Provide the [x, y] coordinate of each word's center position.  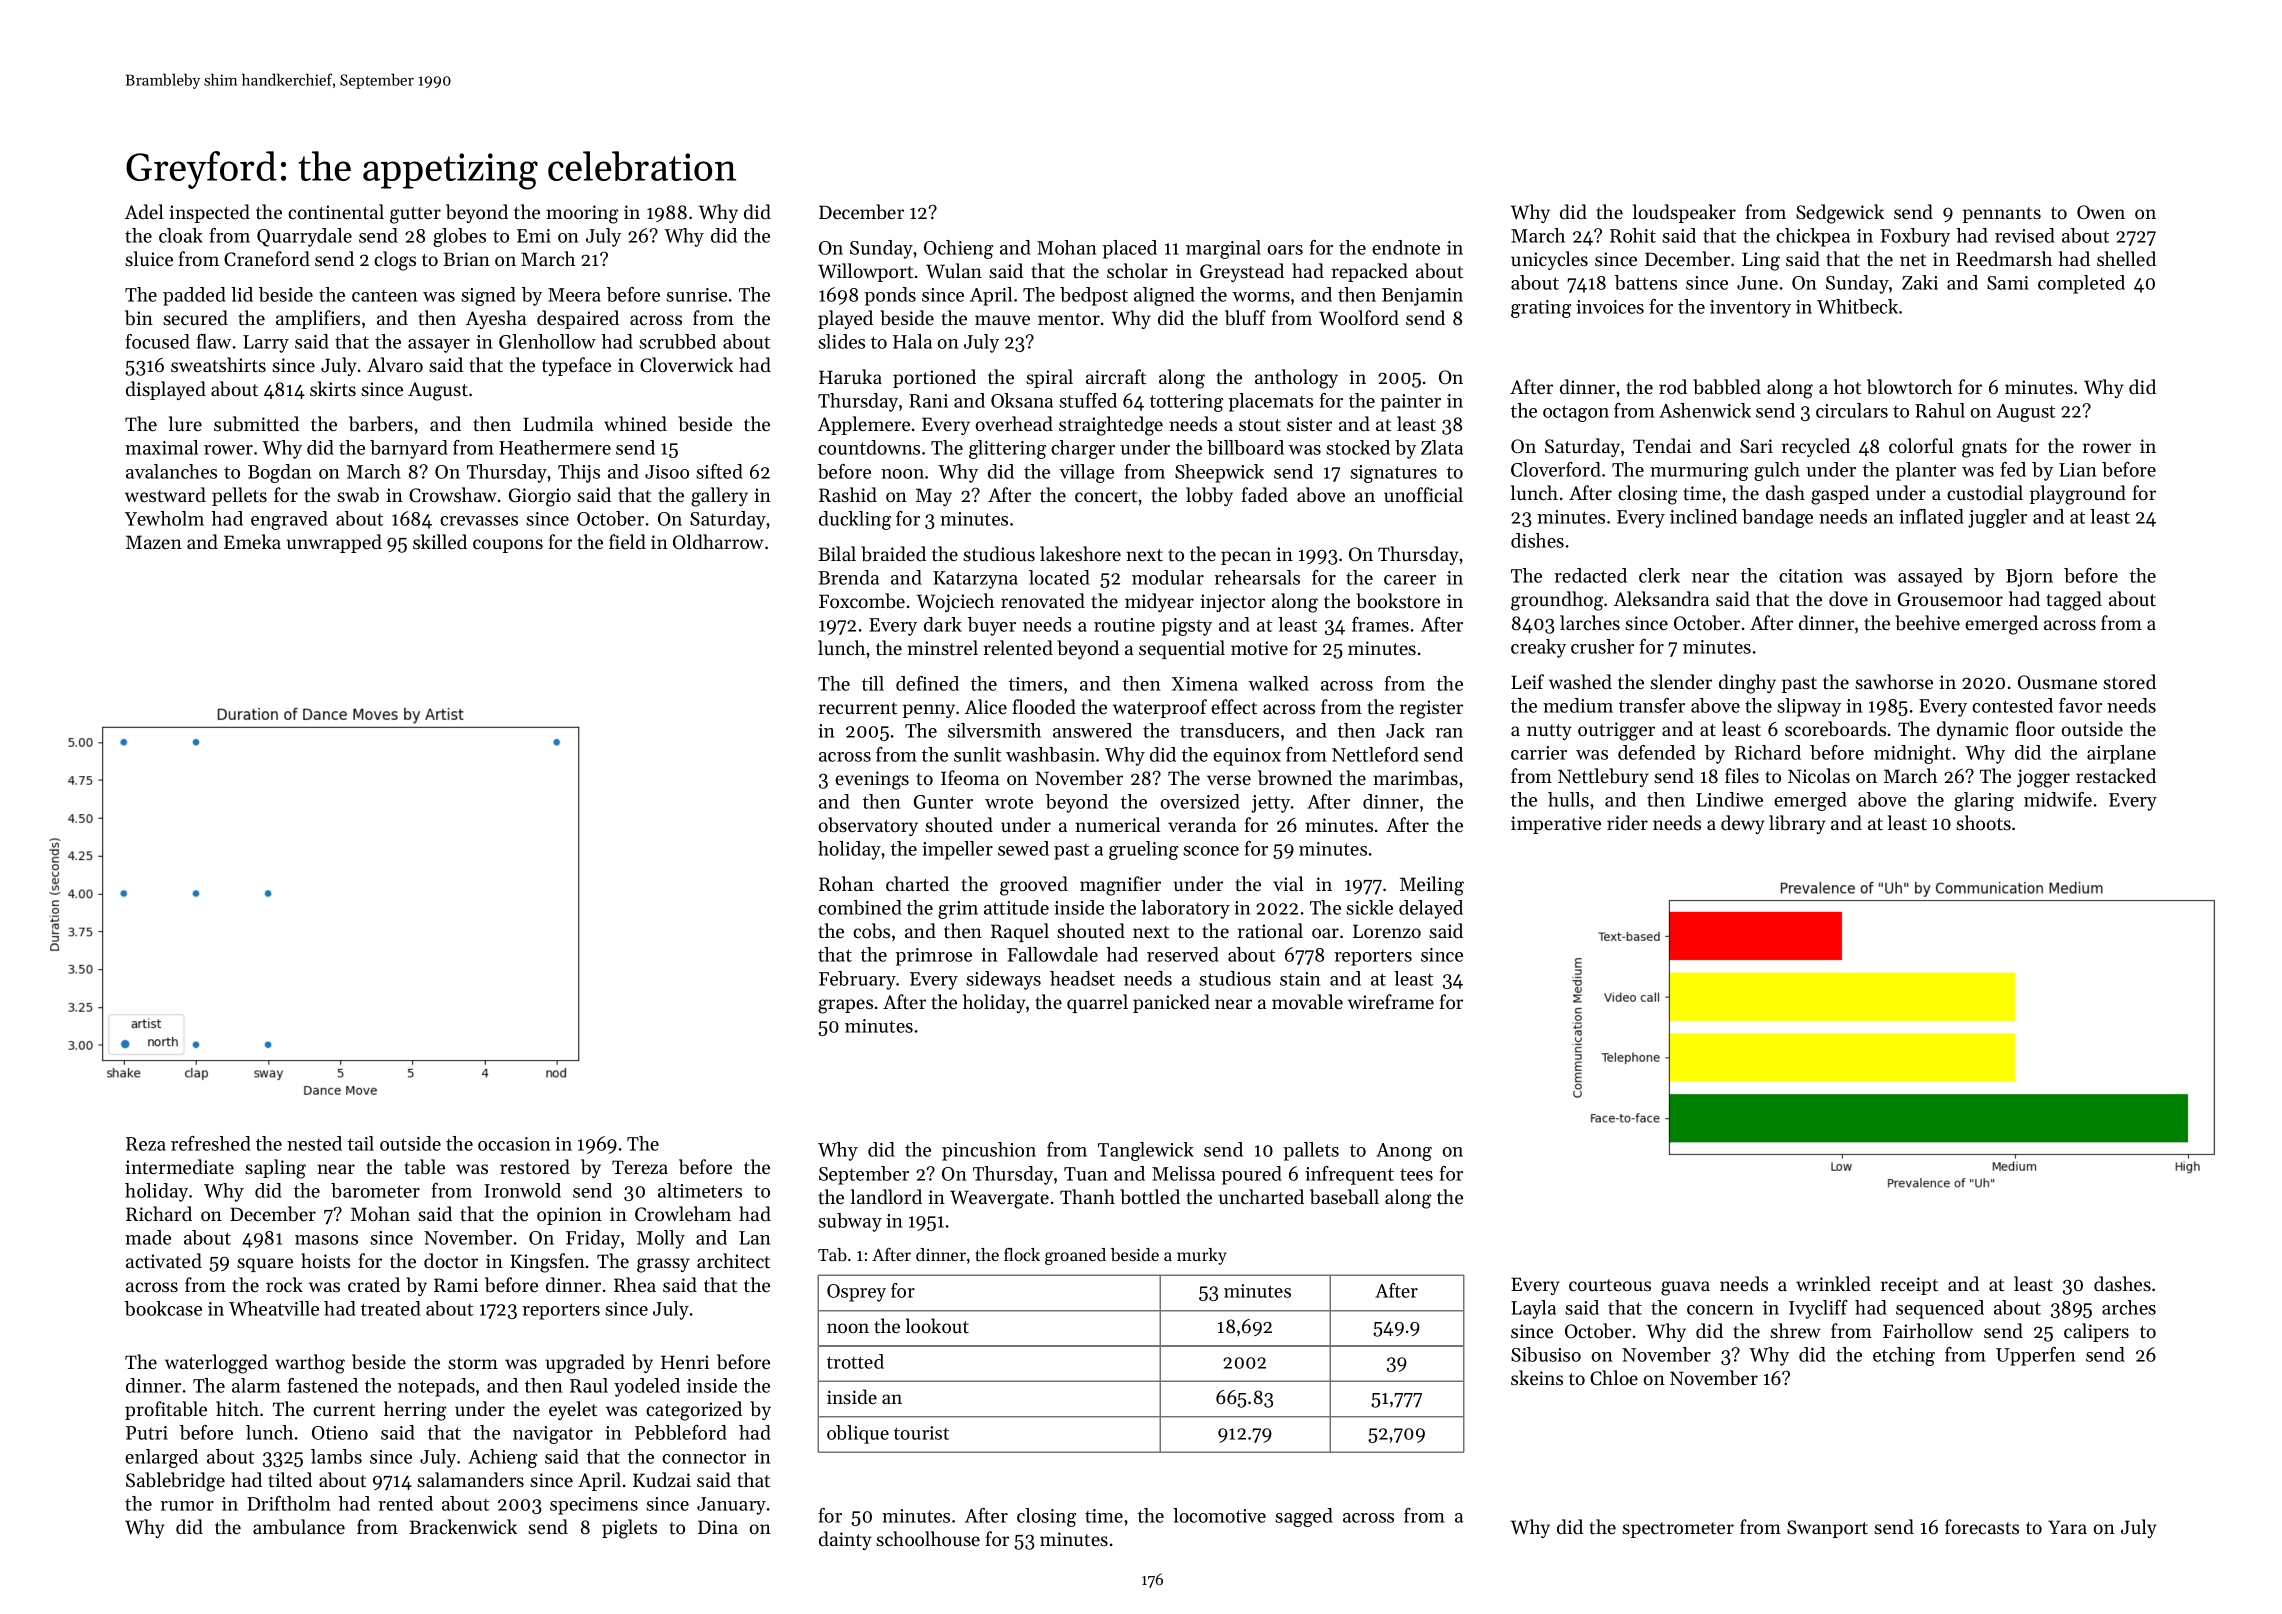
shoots [1983, 823]
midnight [1912, 754]
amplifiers [318, 319]
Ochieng [959, 249]
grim [958, 910]
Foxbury [1915, 237]
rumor [187, 1506]
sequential [1182, 649]
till [873, 683]
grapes [845, 1006]
